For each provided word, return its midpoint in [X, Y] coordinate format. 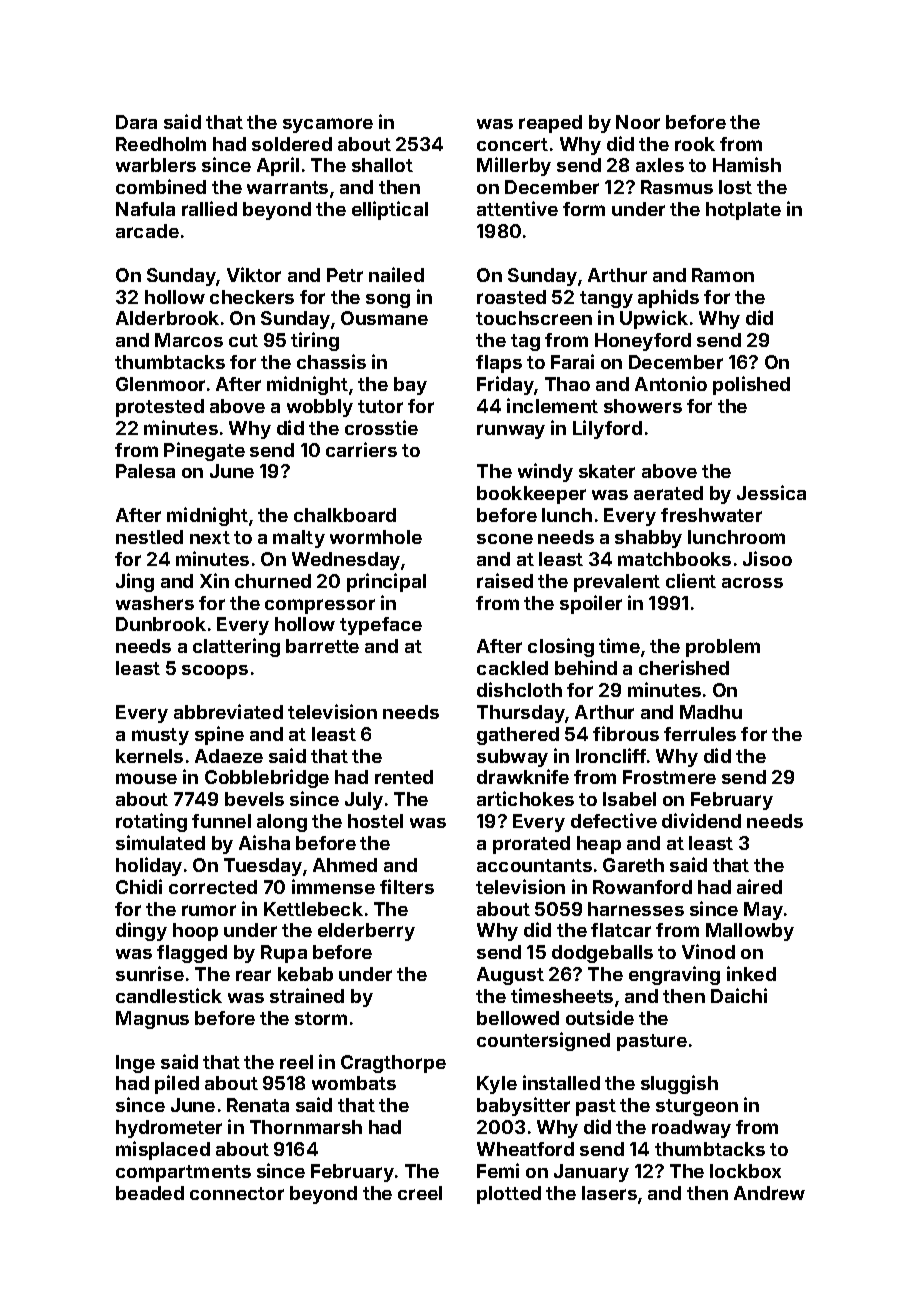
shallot [382, 165]
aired [759, 886]
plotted [509, 1195]
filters [407, 886]
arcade [147, 231]
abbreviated [228, 711]
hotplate [743, 211]
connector [237, 1193]
